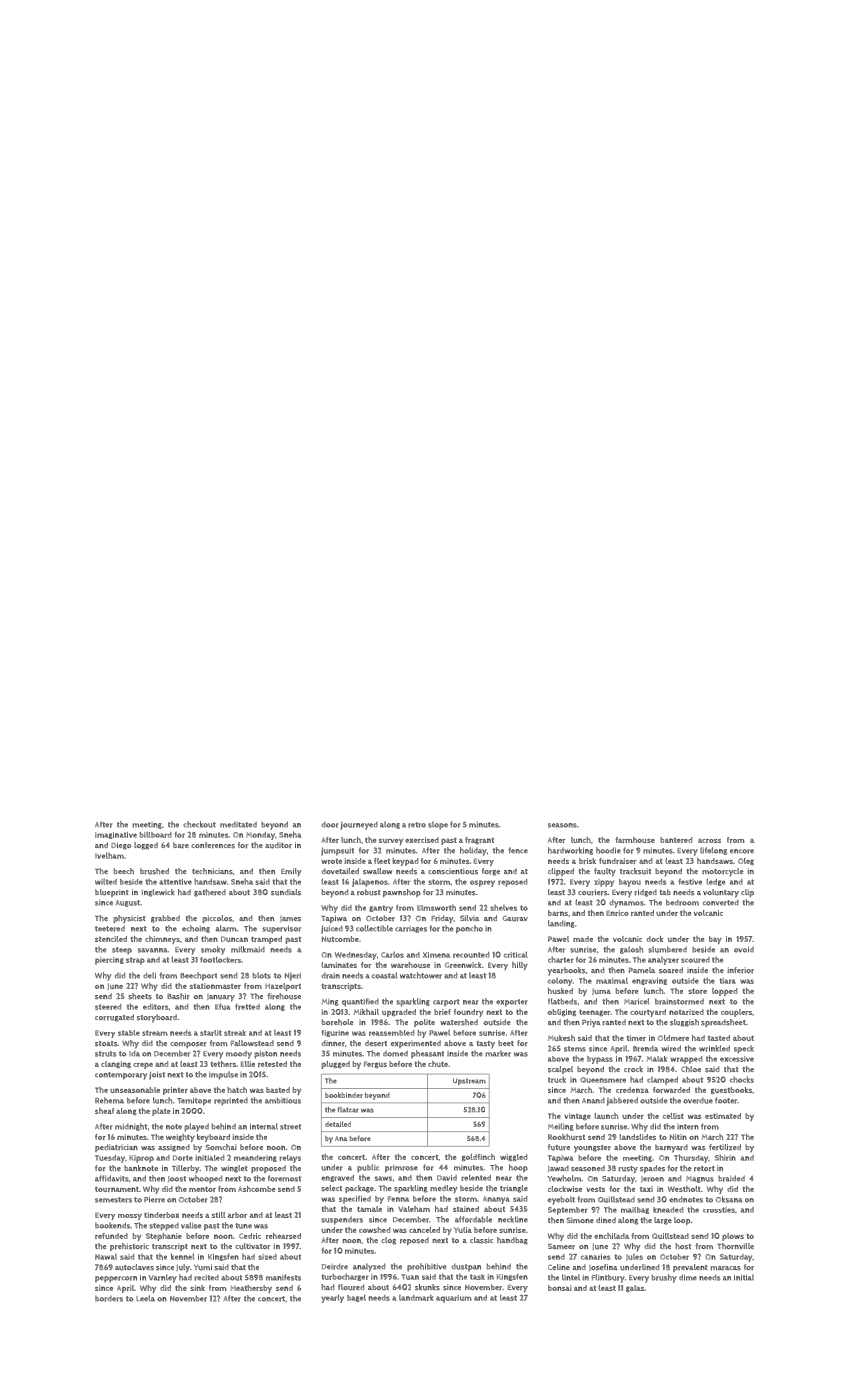  I want to click on flatcar, so click(348, 1110).
